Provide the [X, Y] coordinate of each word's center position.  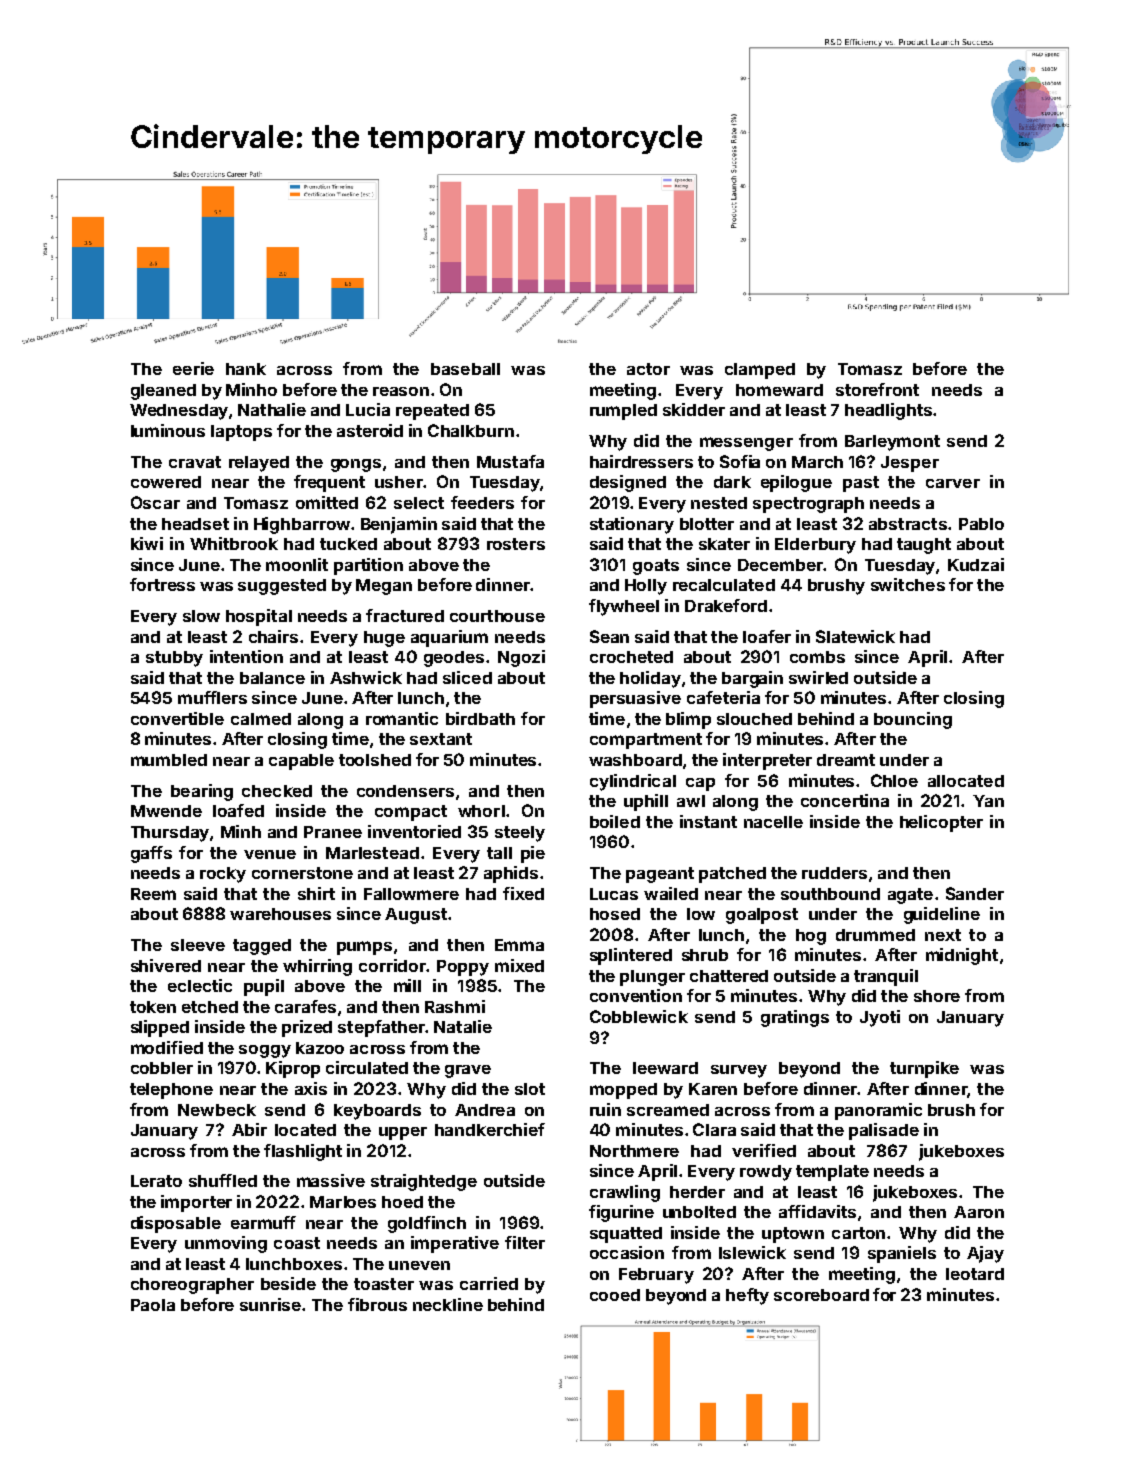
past [861, 484]
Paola [153, 1305]
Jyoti [880, 1018]
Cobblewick [639, 1016]
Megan [384, 587]
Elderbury [815, 546]
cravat [195, 462]
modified [167, 1047]
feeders [482, 502]
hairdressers [641, 461]
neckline [448, 1304]
